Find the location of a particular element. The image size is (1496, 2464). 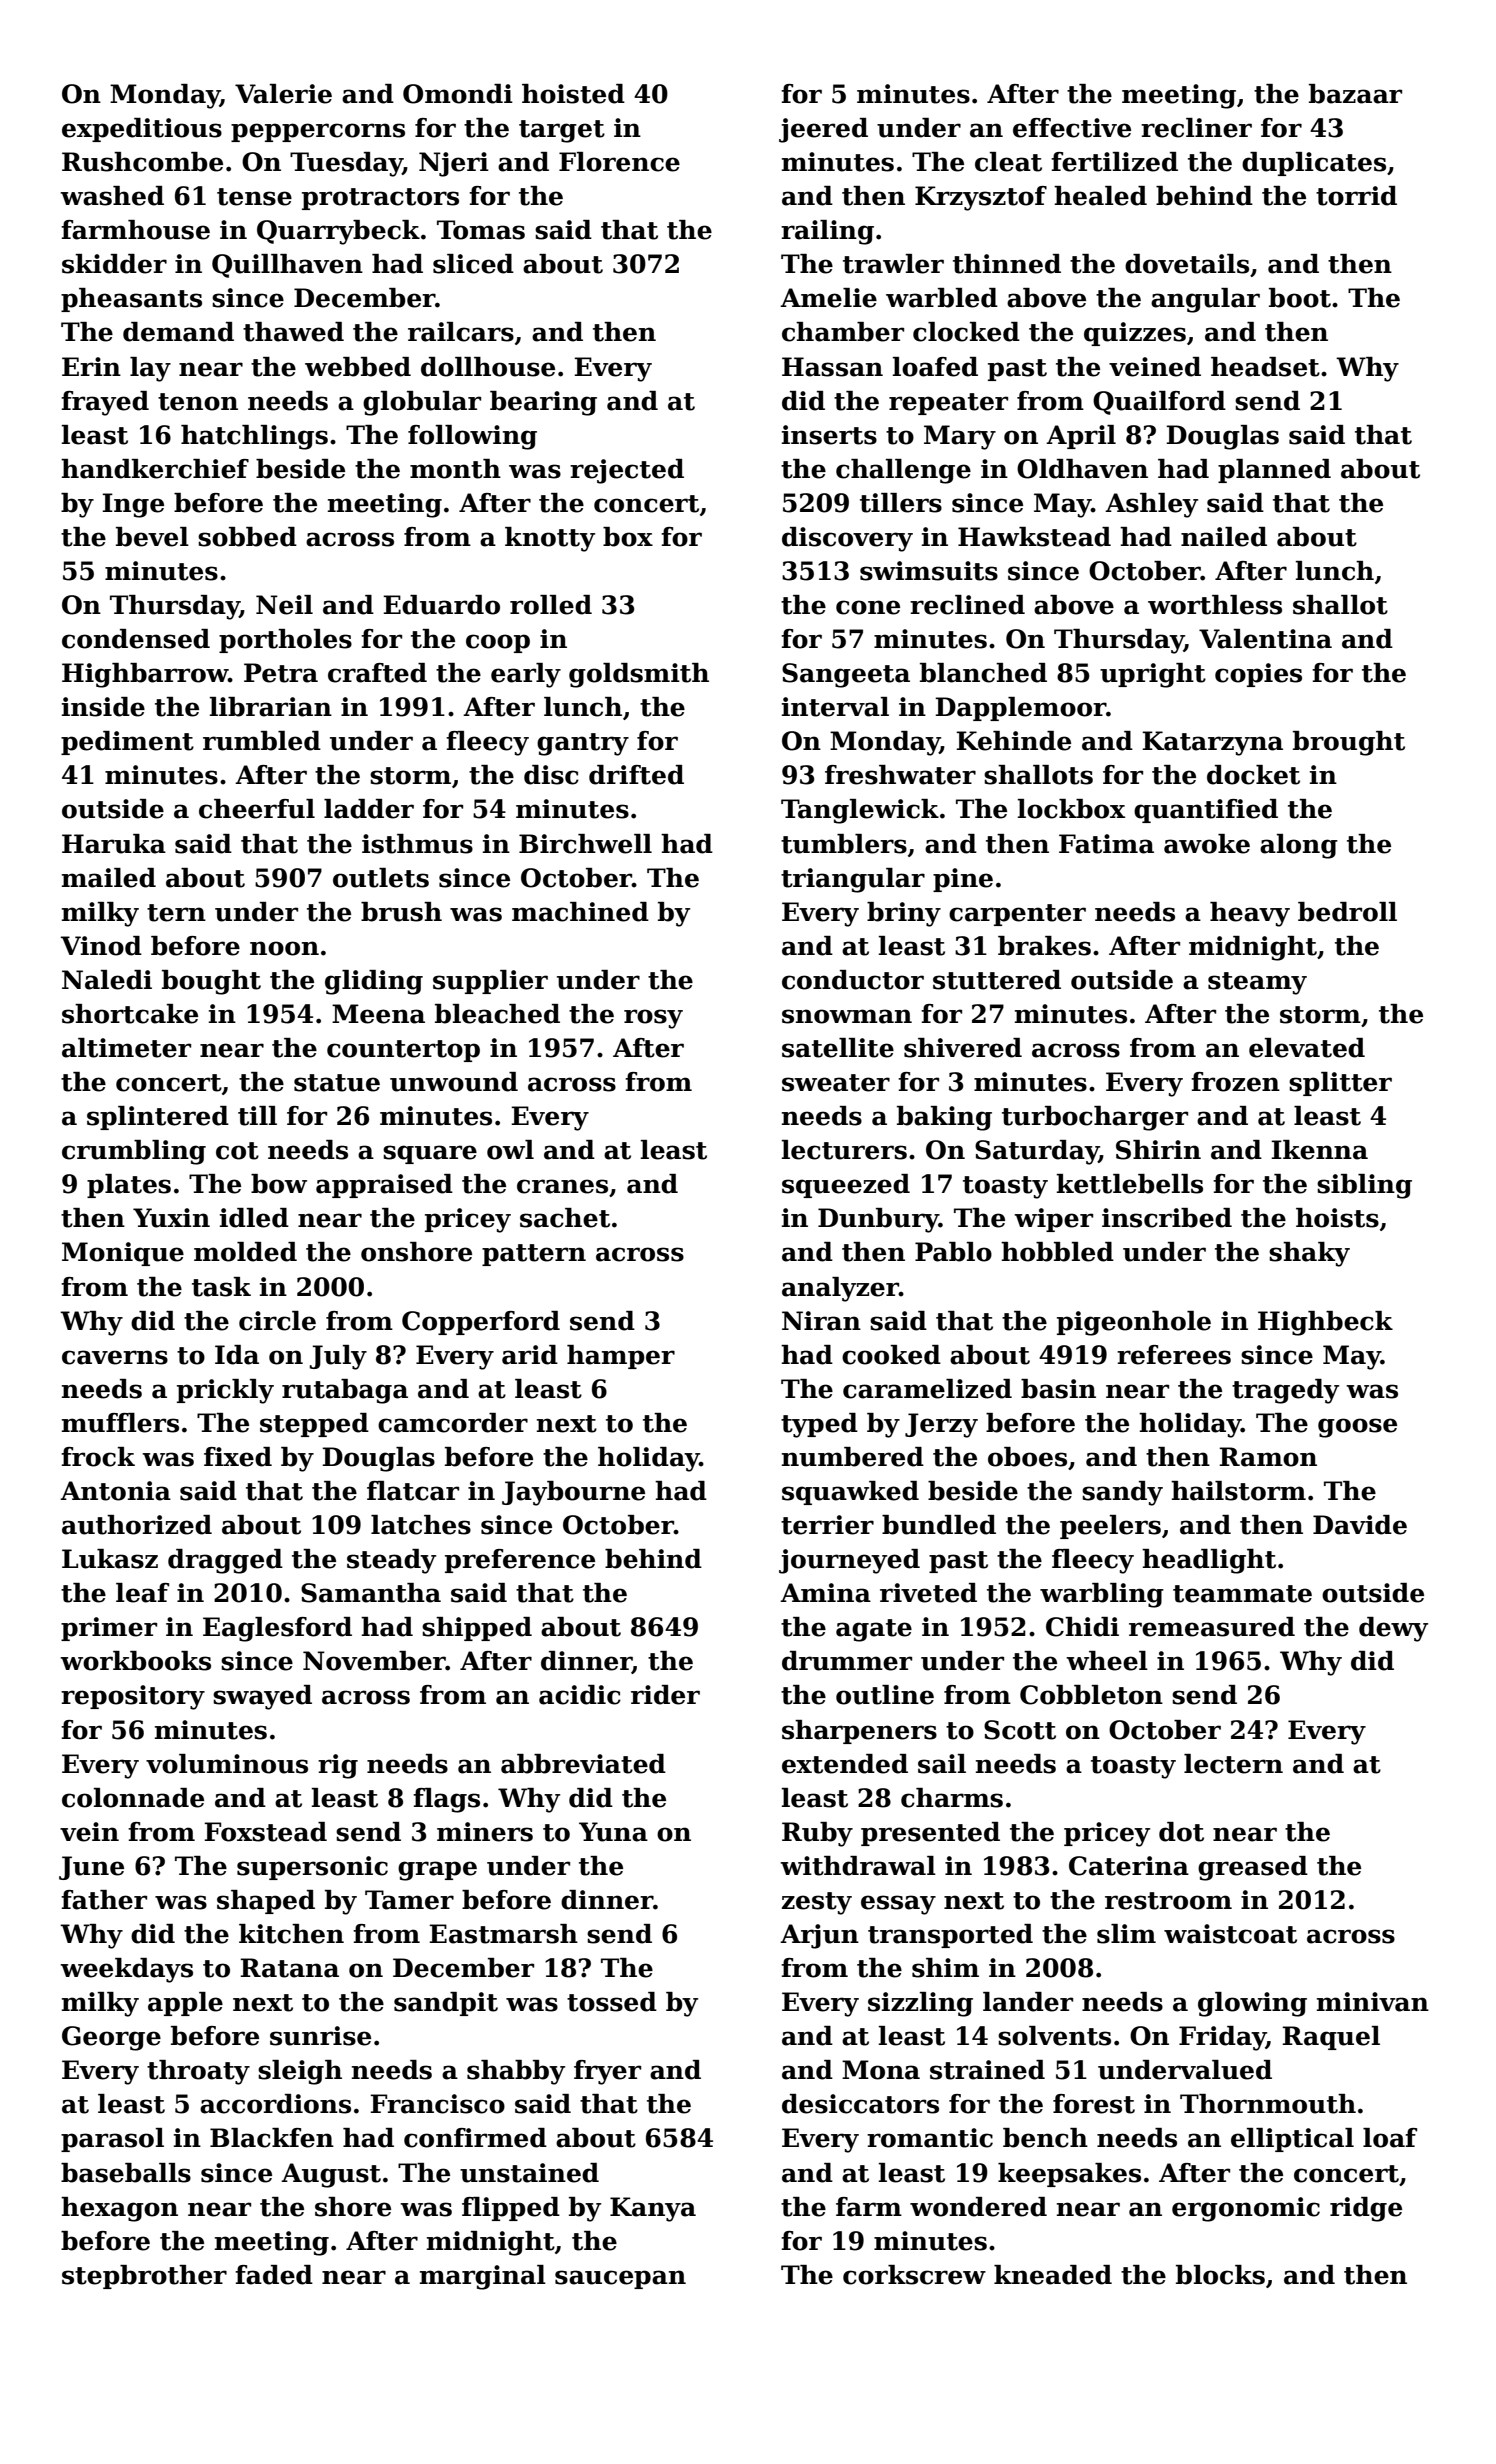

dot is located at coordinates (1181, 1832).
